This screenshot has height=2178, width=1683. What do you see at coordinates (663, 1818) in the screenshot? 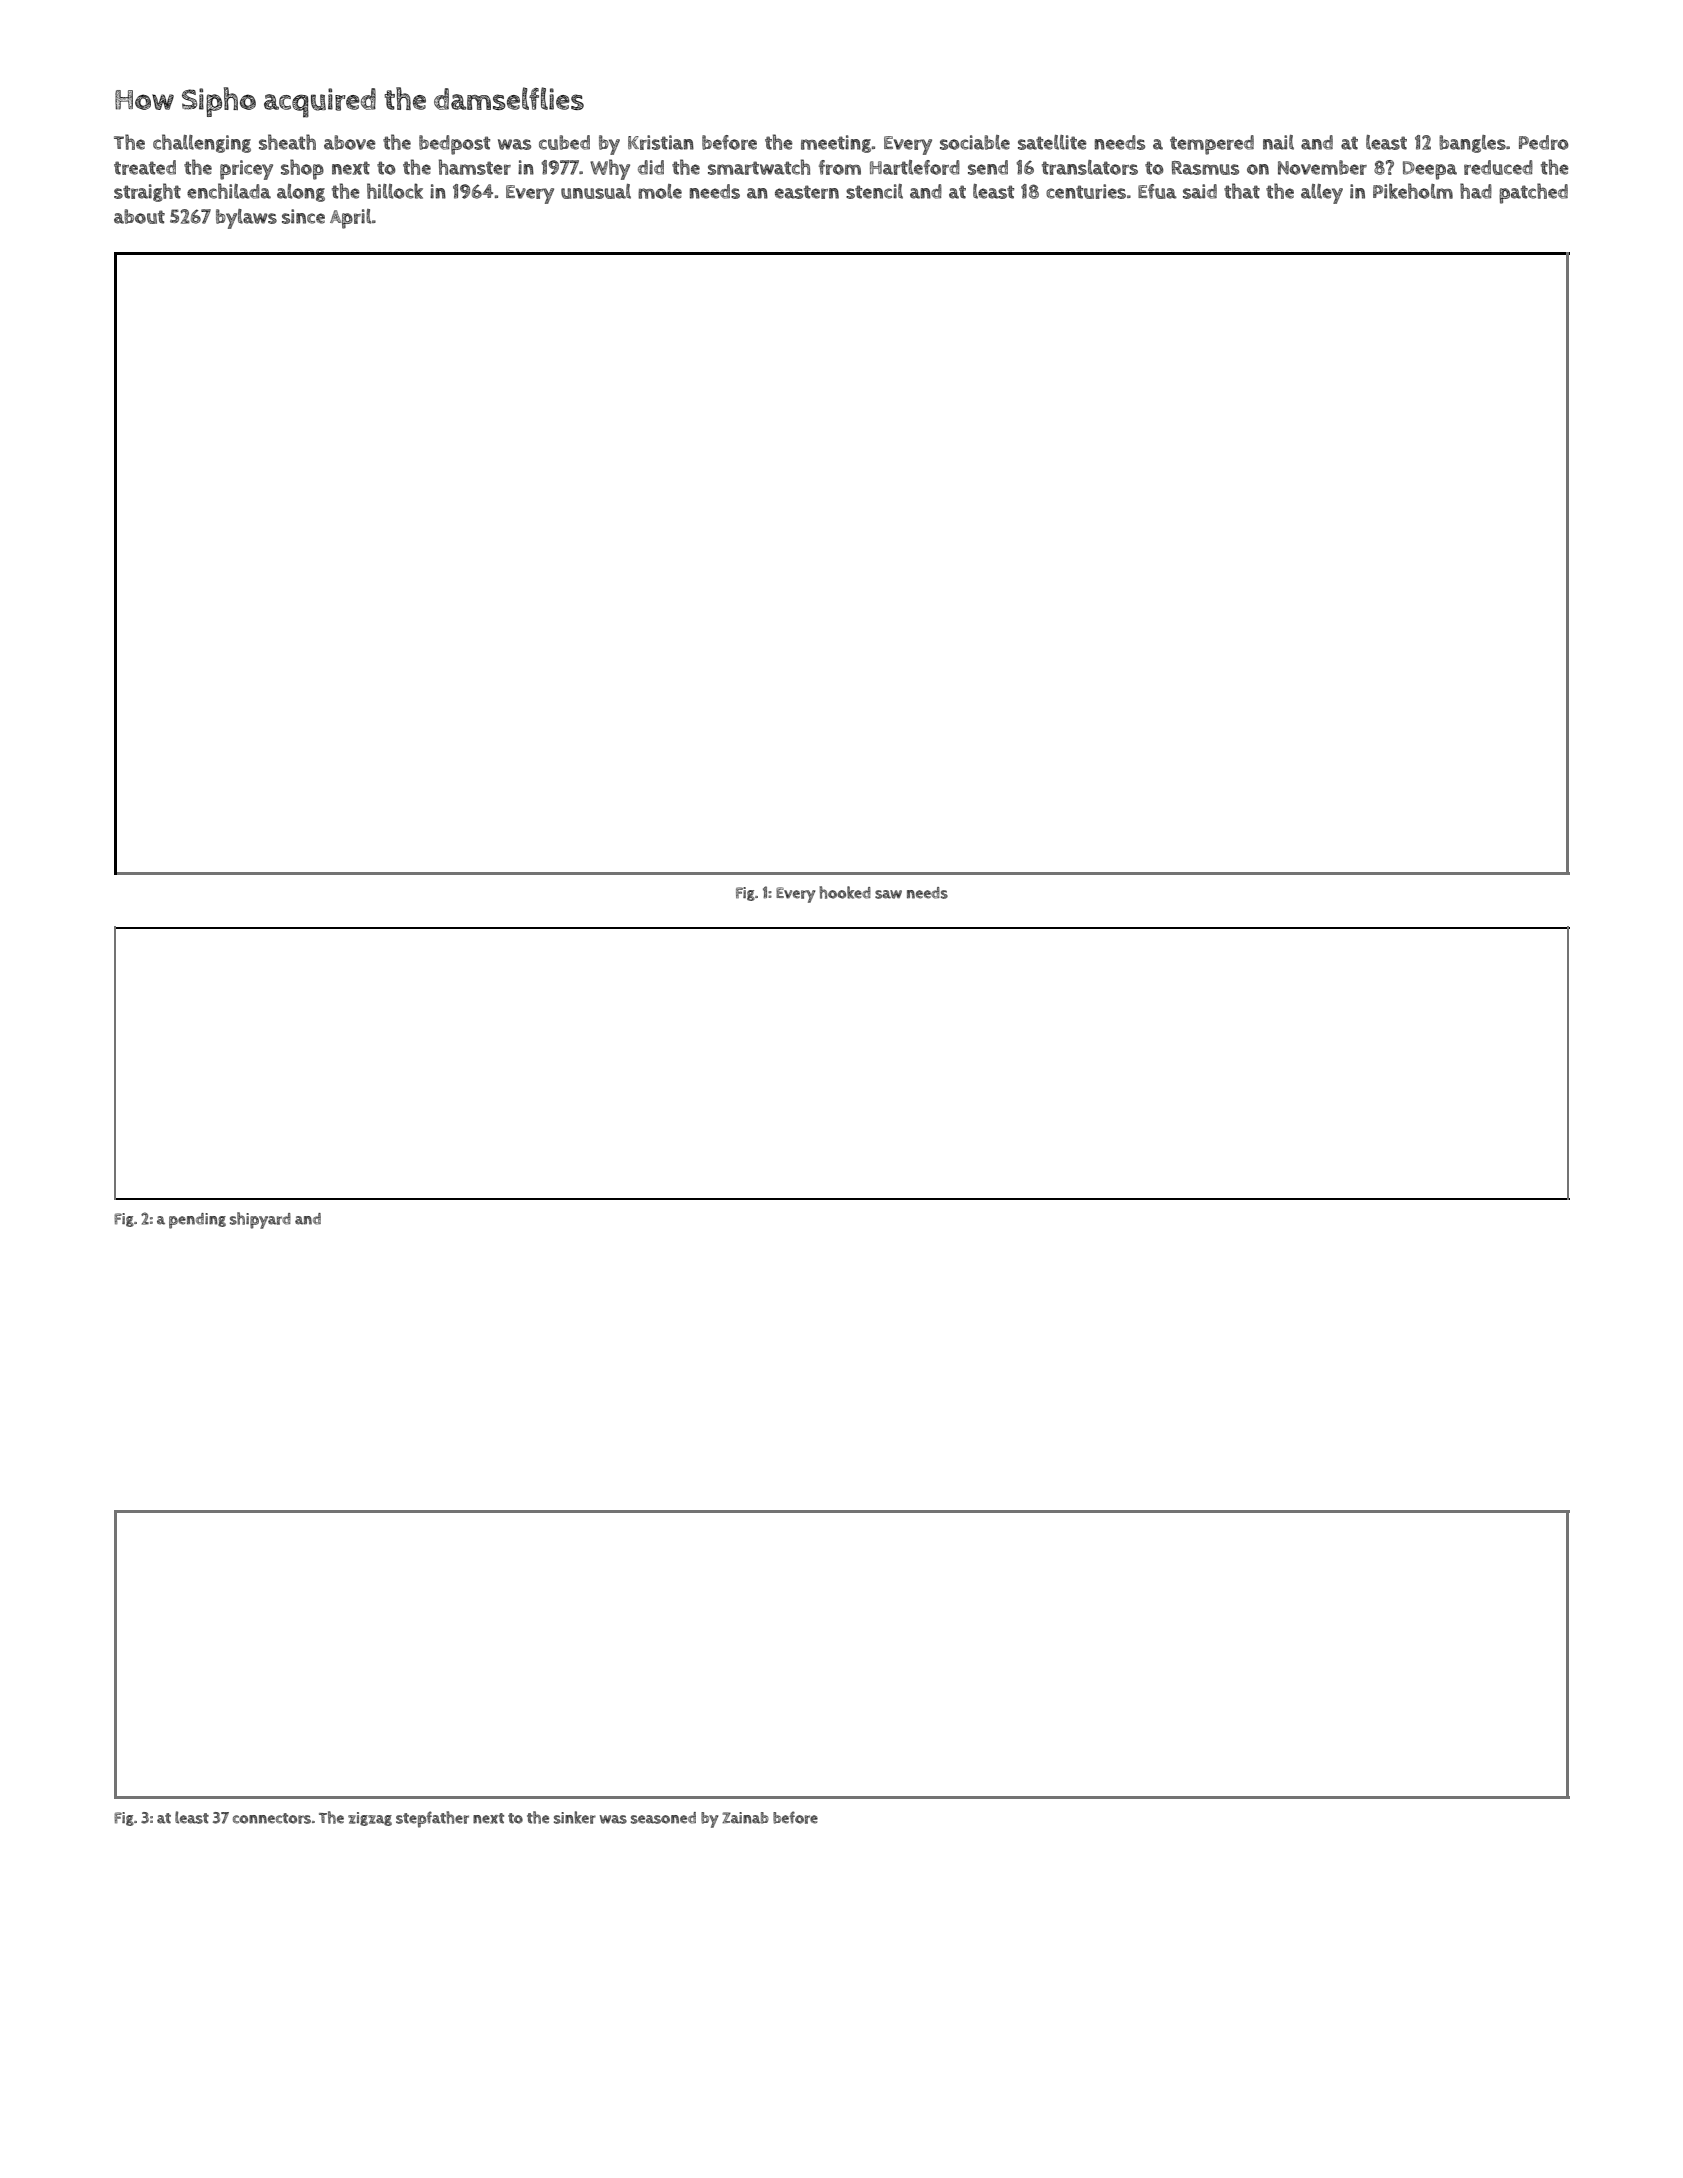
I see `seasoned` at bounding box center [663, 1818].
